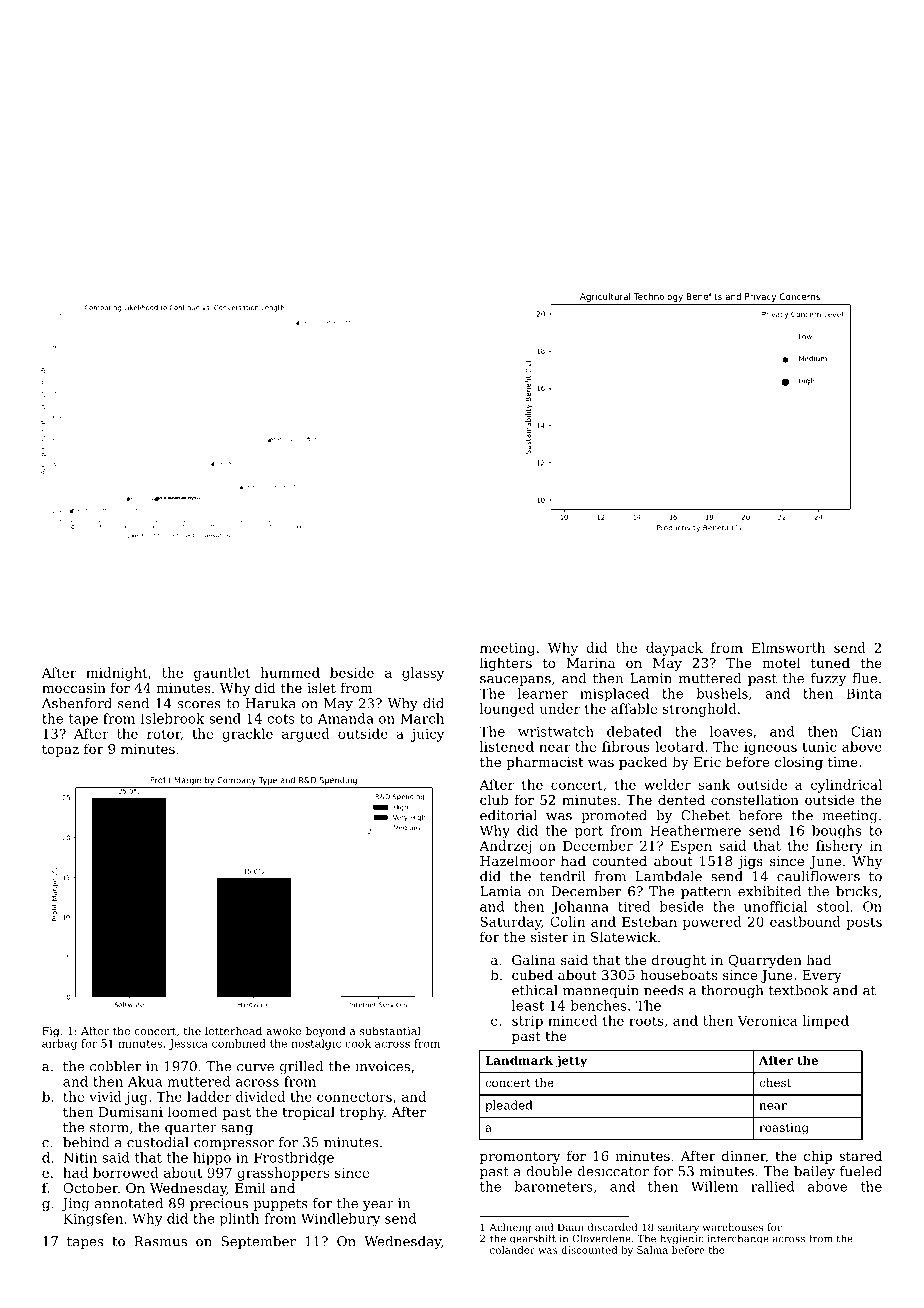 This screenshot has width=924, height=1308. What do you see at coordinates (233, 1030) in the screenshot?
I see `letterhead` at bounding box center [233, 1030].
